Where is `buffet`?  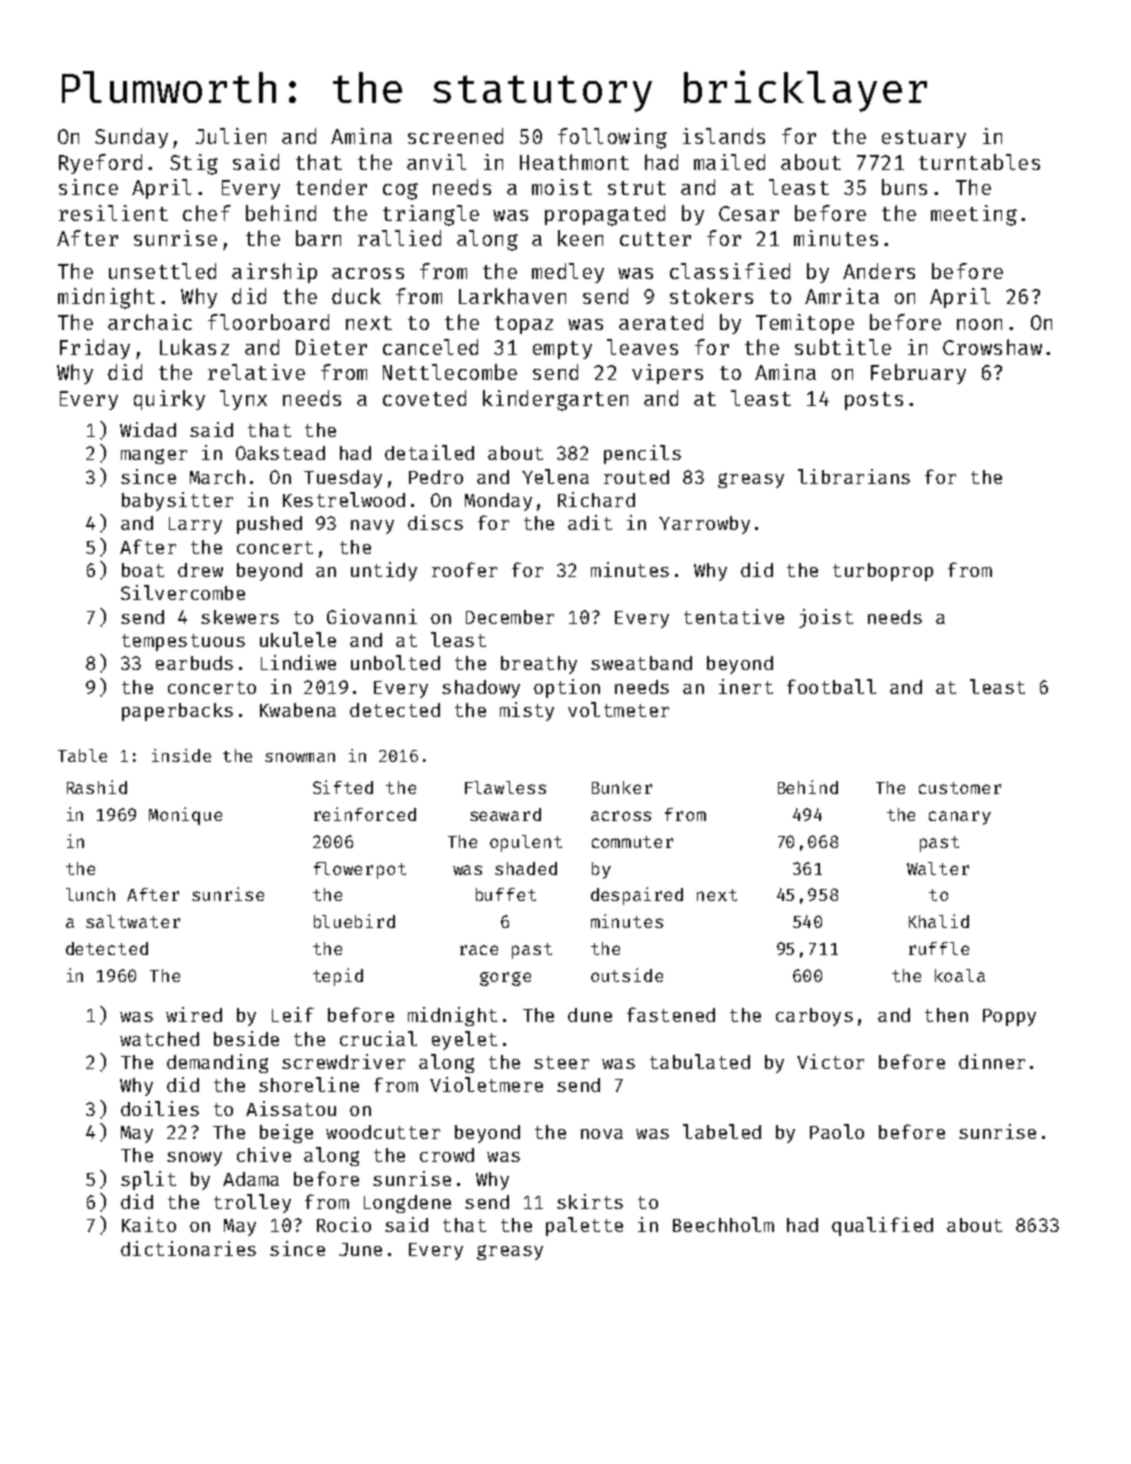
buffet is located at coordinates (506, 894).
